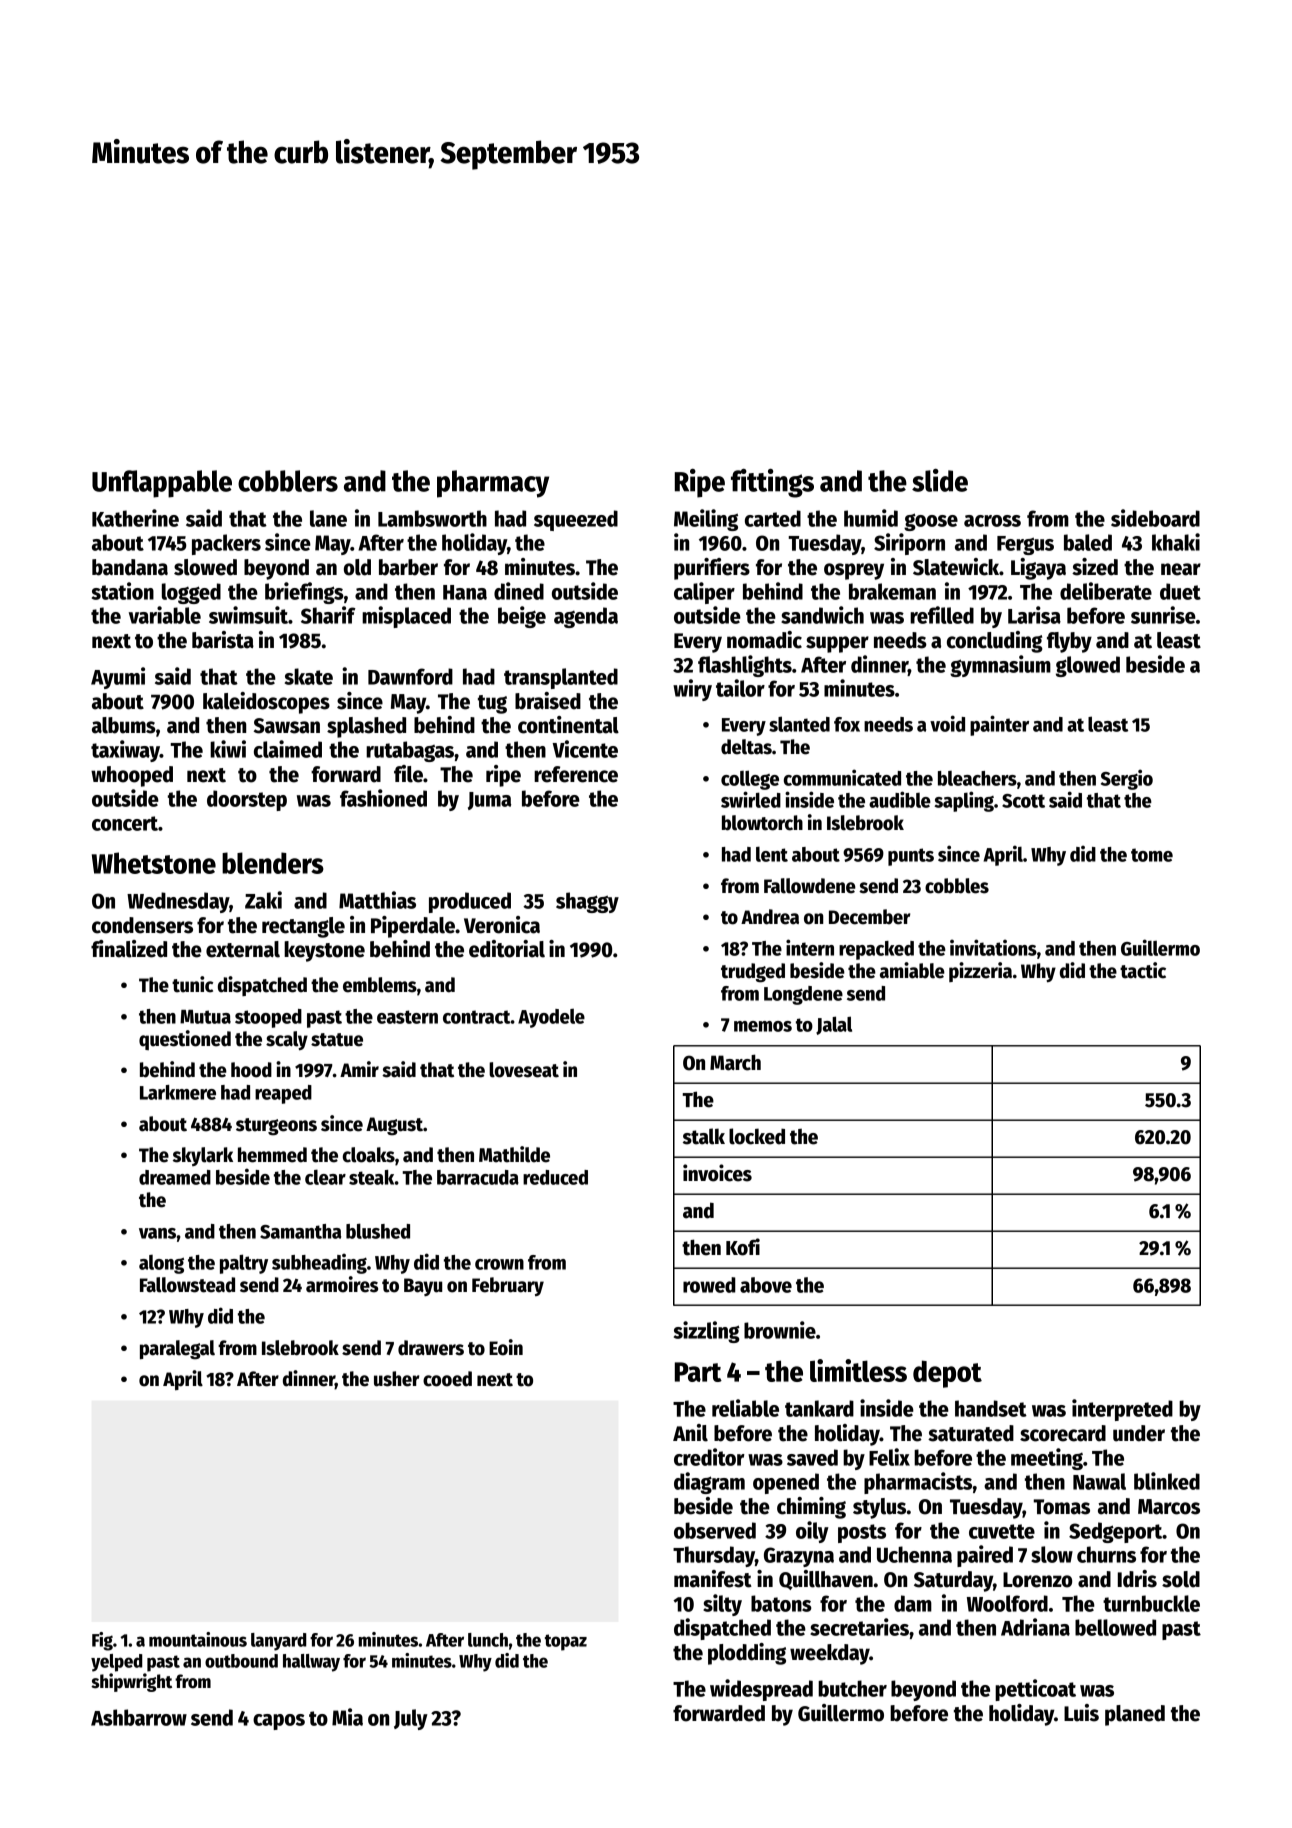 The image size is (1292, 1828). I want to click on tome, so click(1152, 855).
